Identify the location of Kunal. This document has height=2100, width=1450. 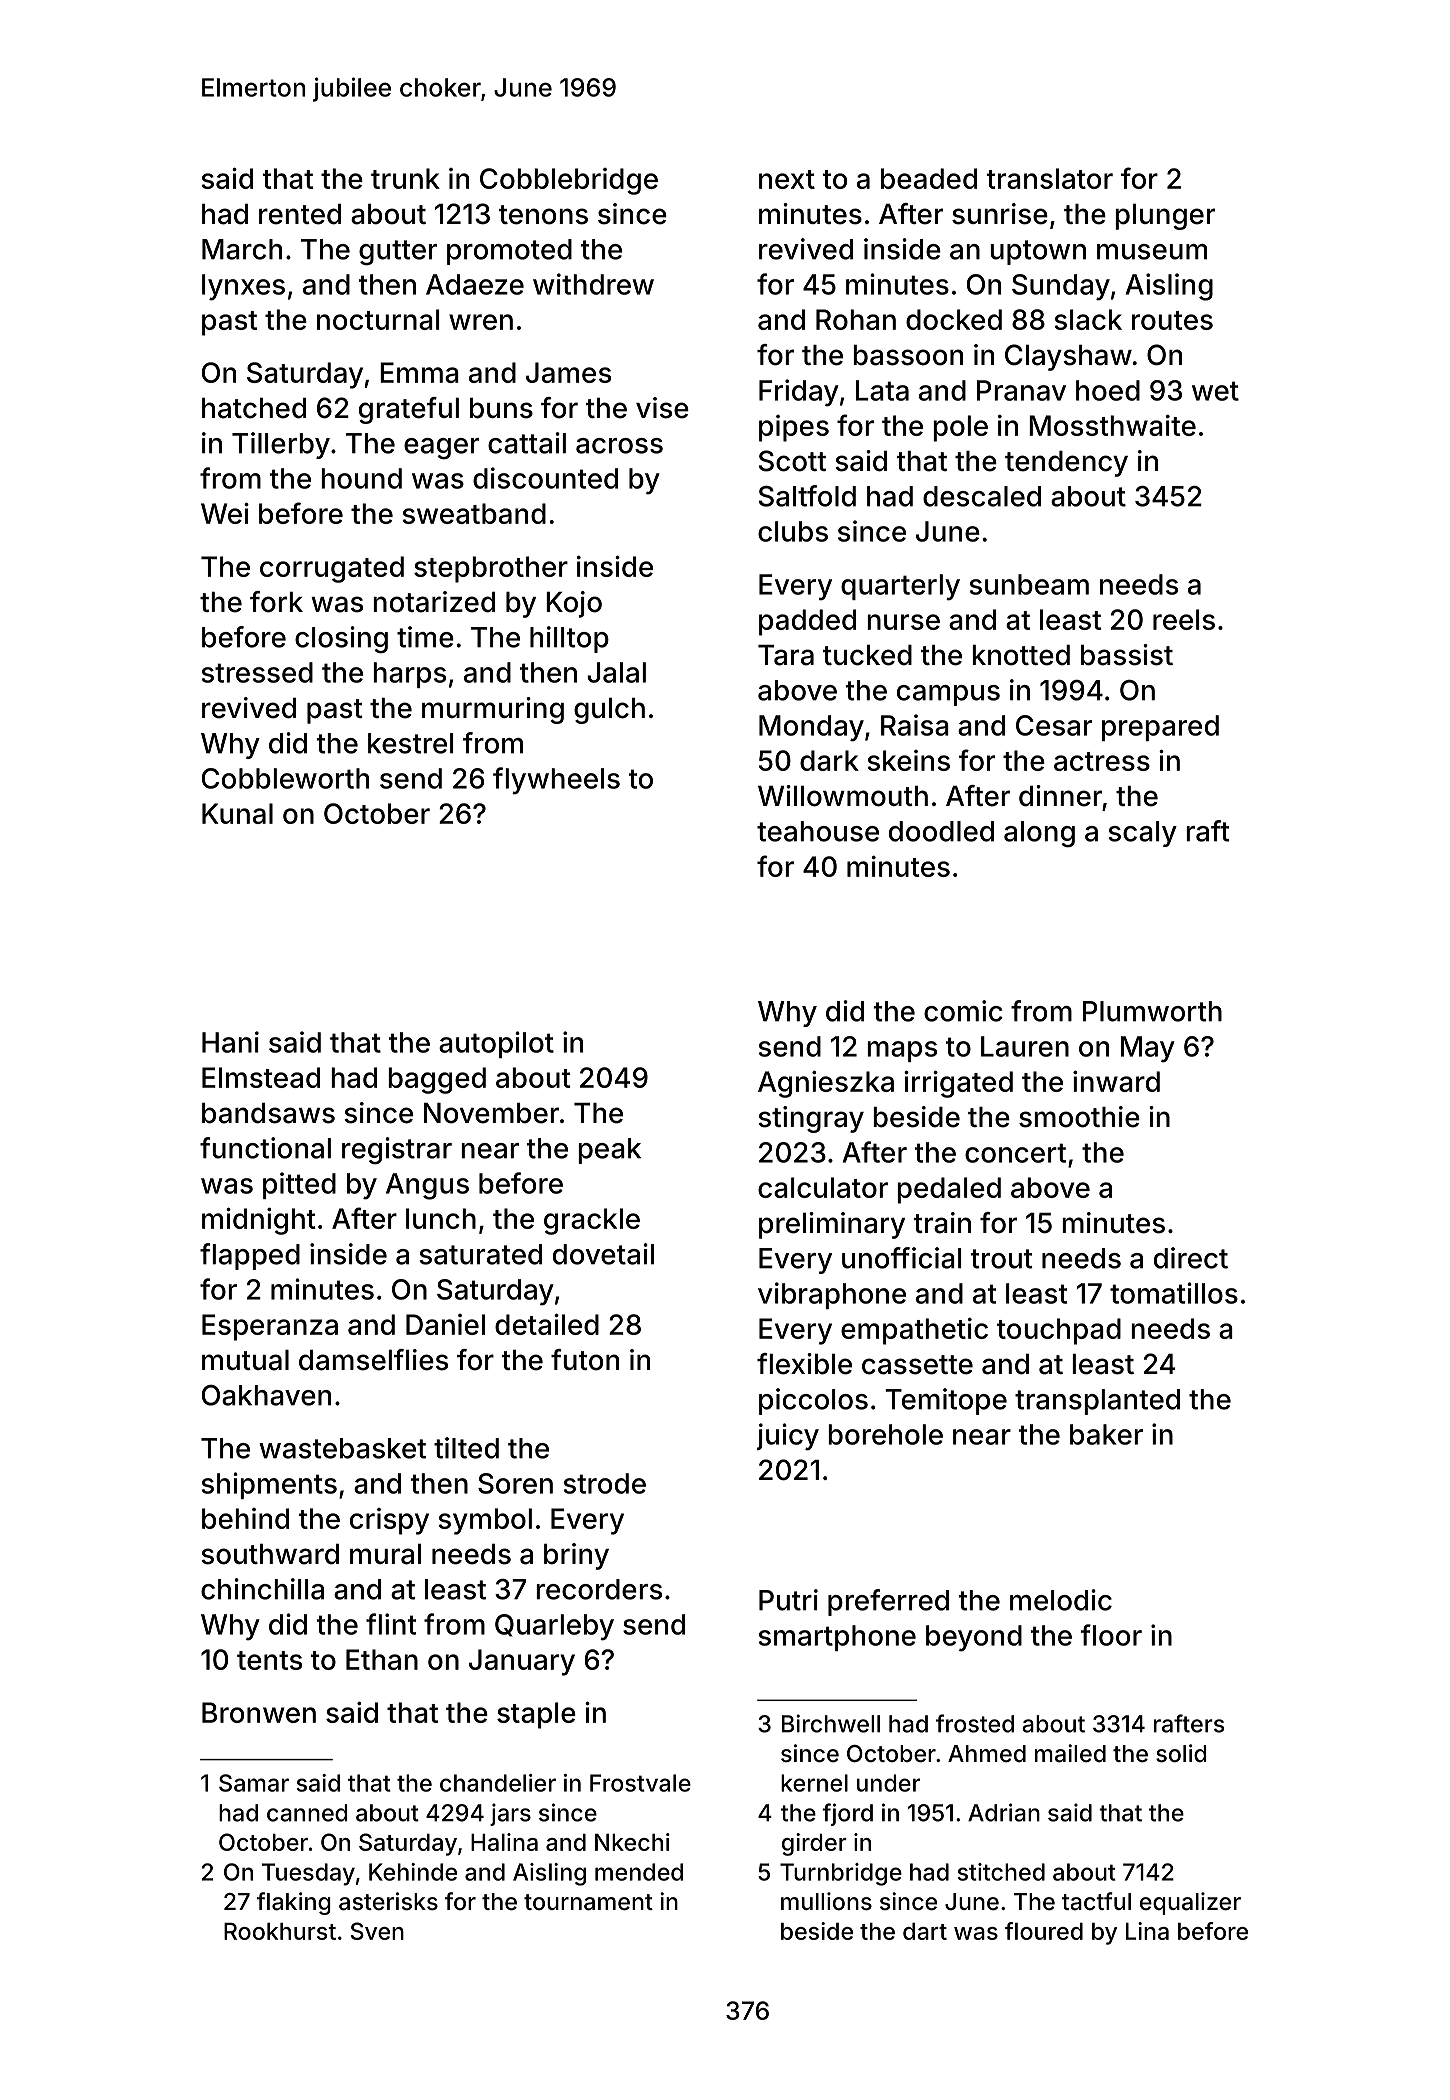
(237, 813).
